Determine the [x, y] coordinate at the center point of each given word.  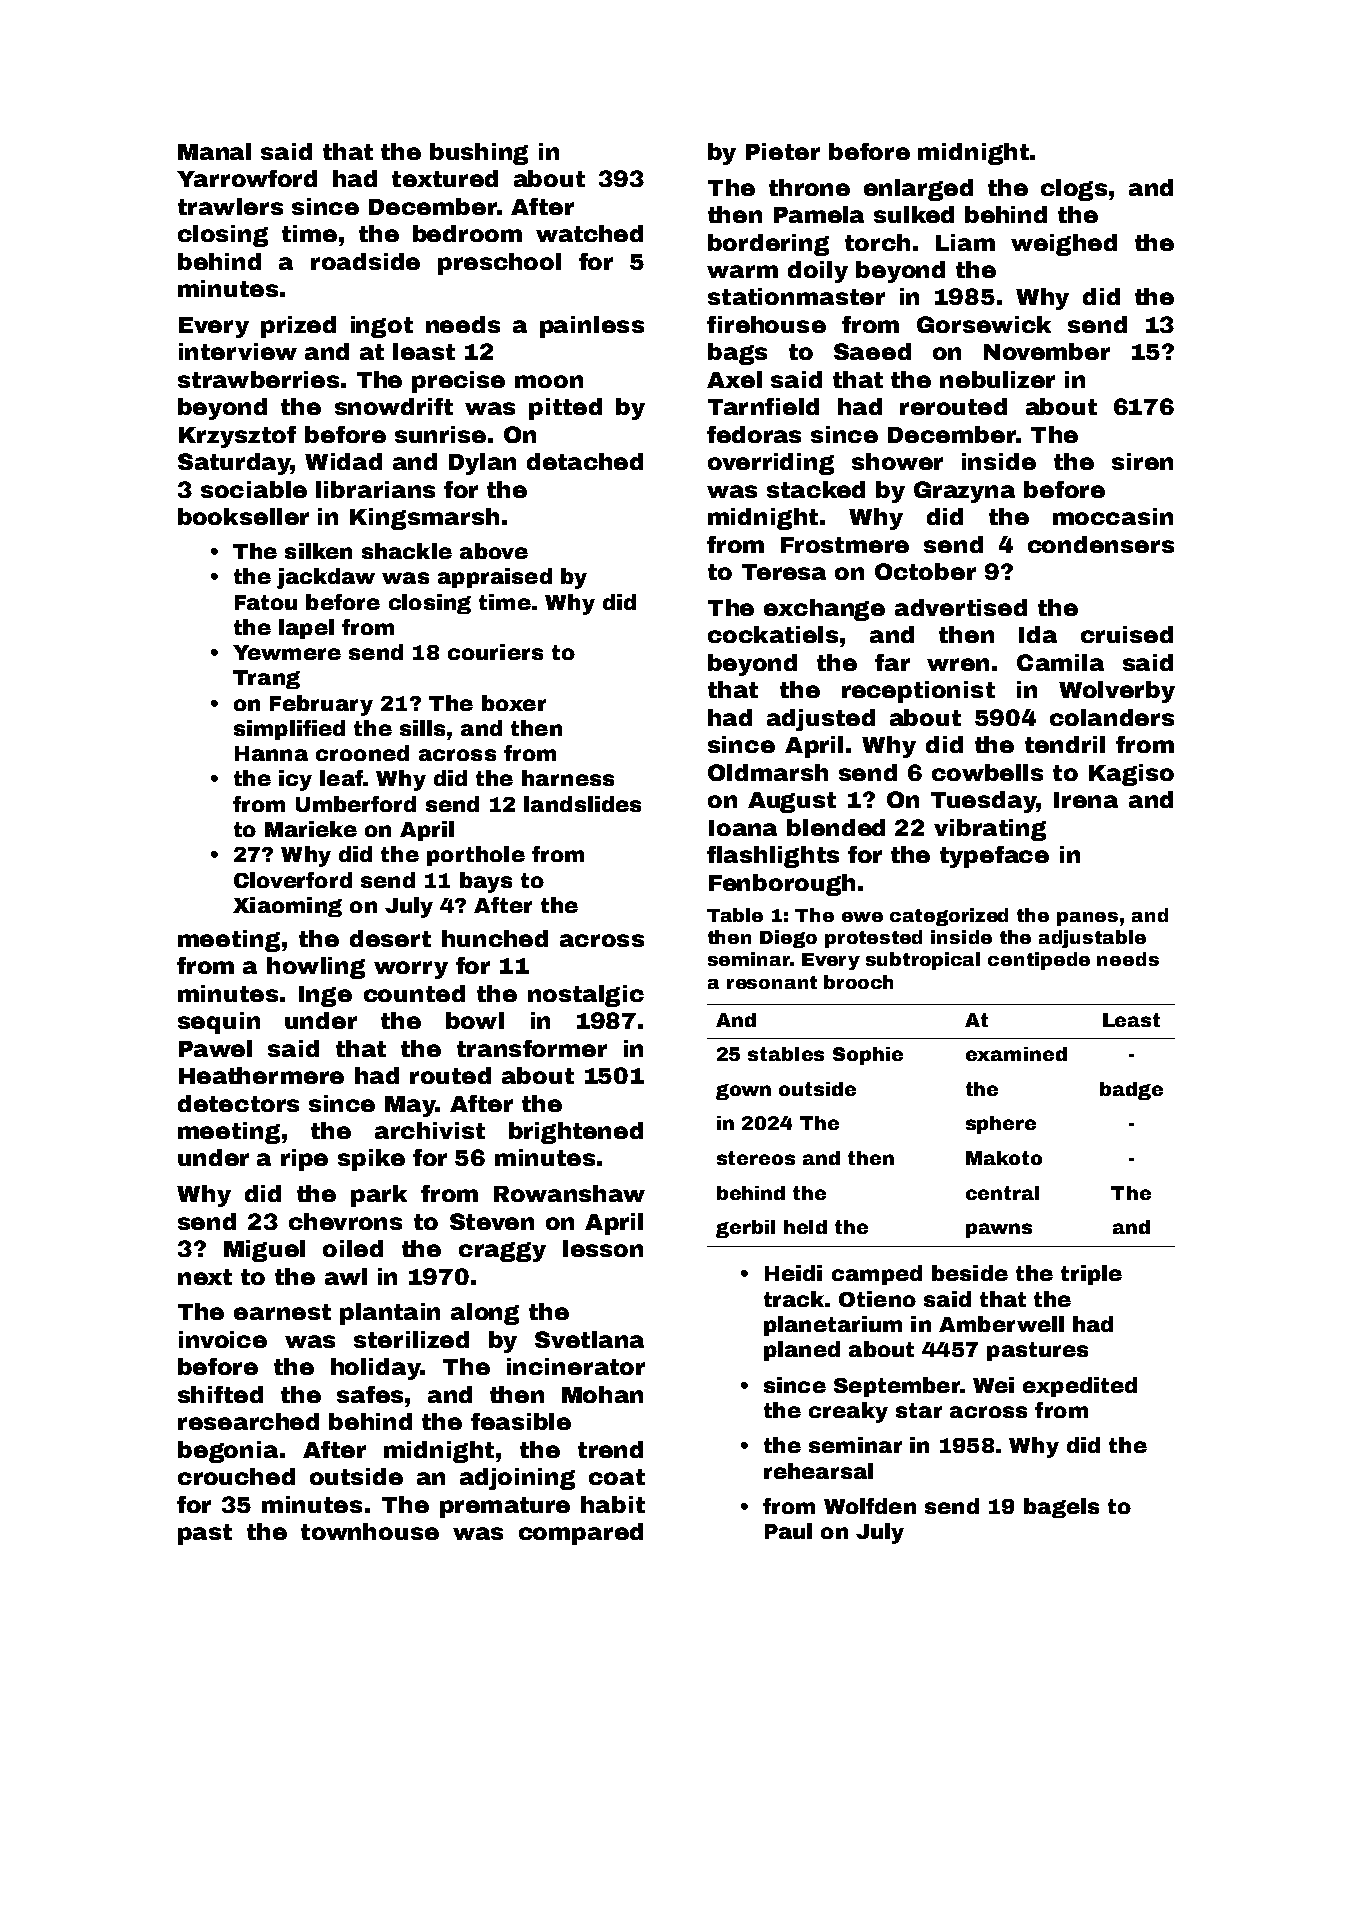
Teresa [784, 572]
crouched [236, 1476]
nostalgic [586, 996]
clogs [1074, 190]
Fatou [266, 602]
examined [1016, 1054]
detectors [238, 1103]
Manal [214, 151]
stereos [756, 1158]
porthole [476, 856]
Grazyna [964, 492]
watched [589, 233]
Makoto [1004, 1158]
